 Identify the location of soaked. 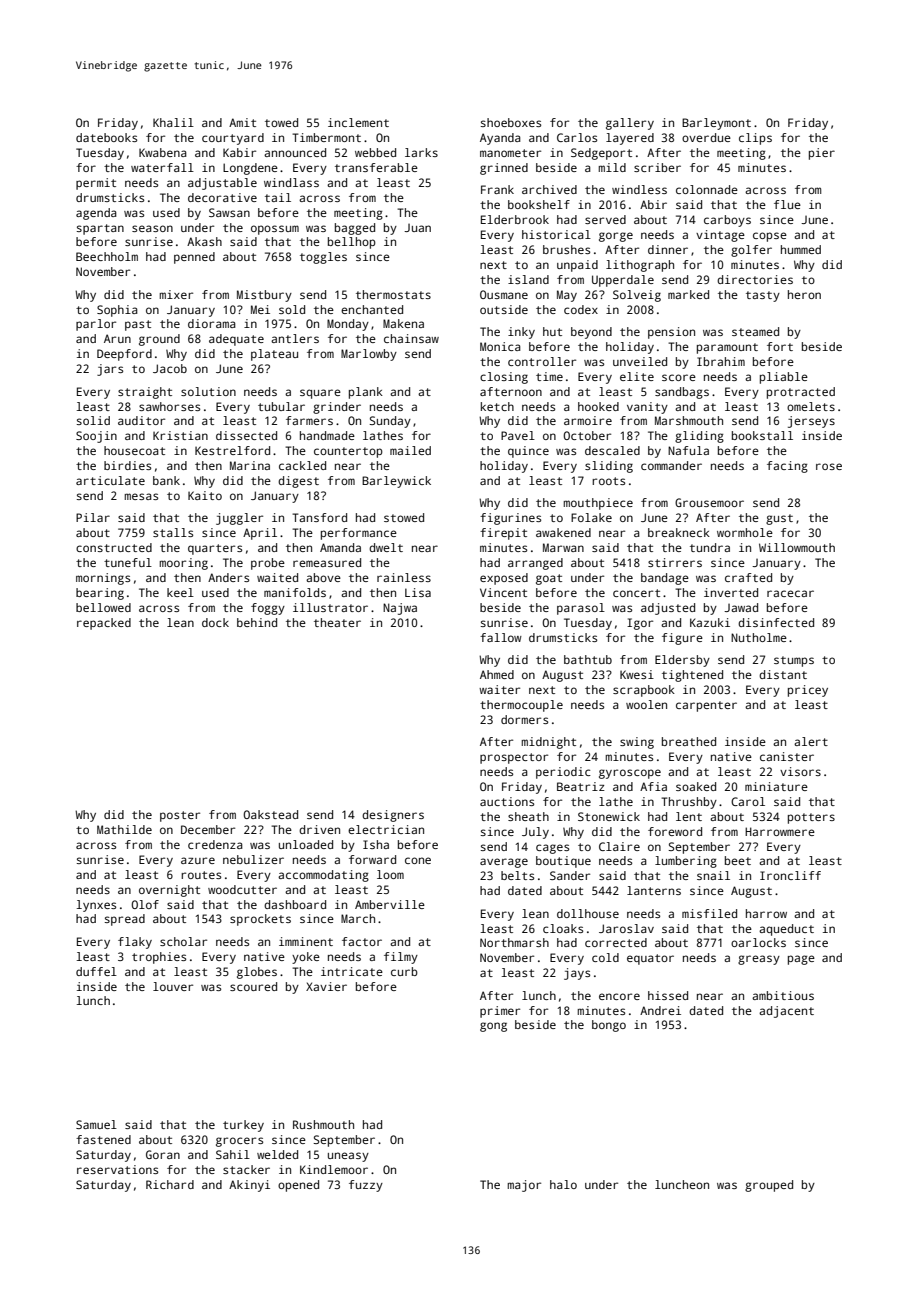
(696, 786).
